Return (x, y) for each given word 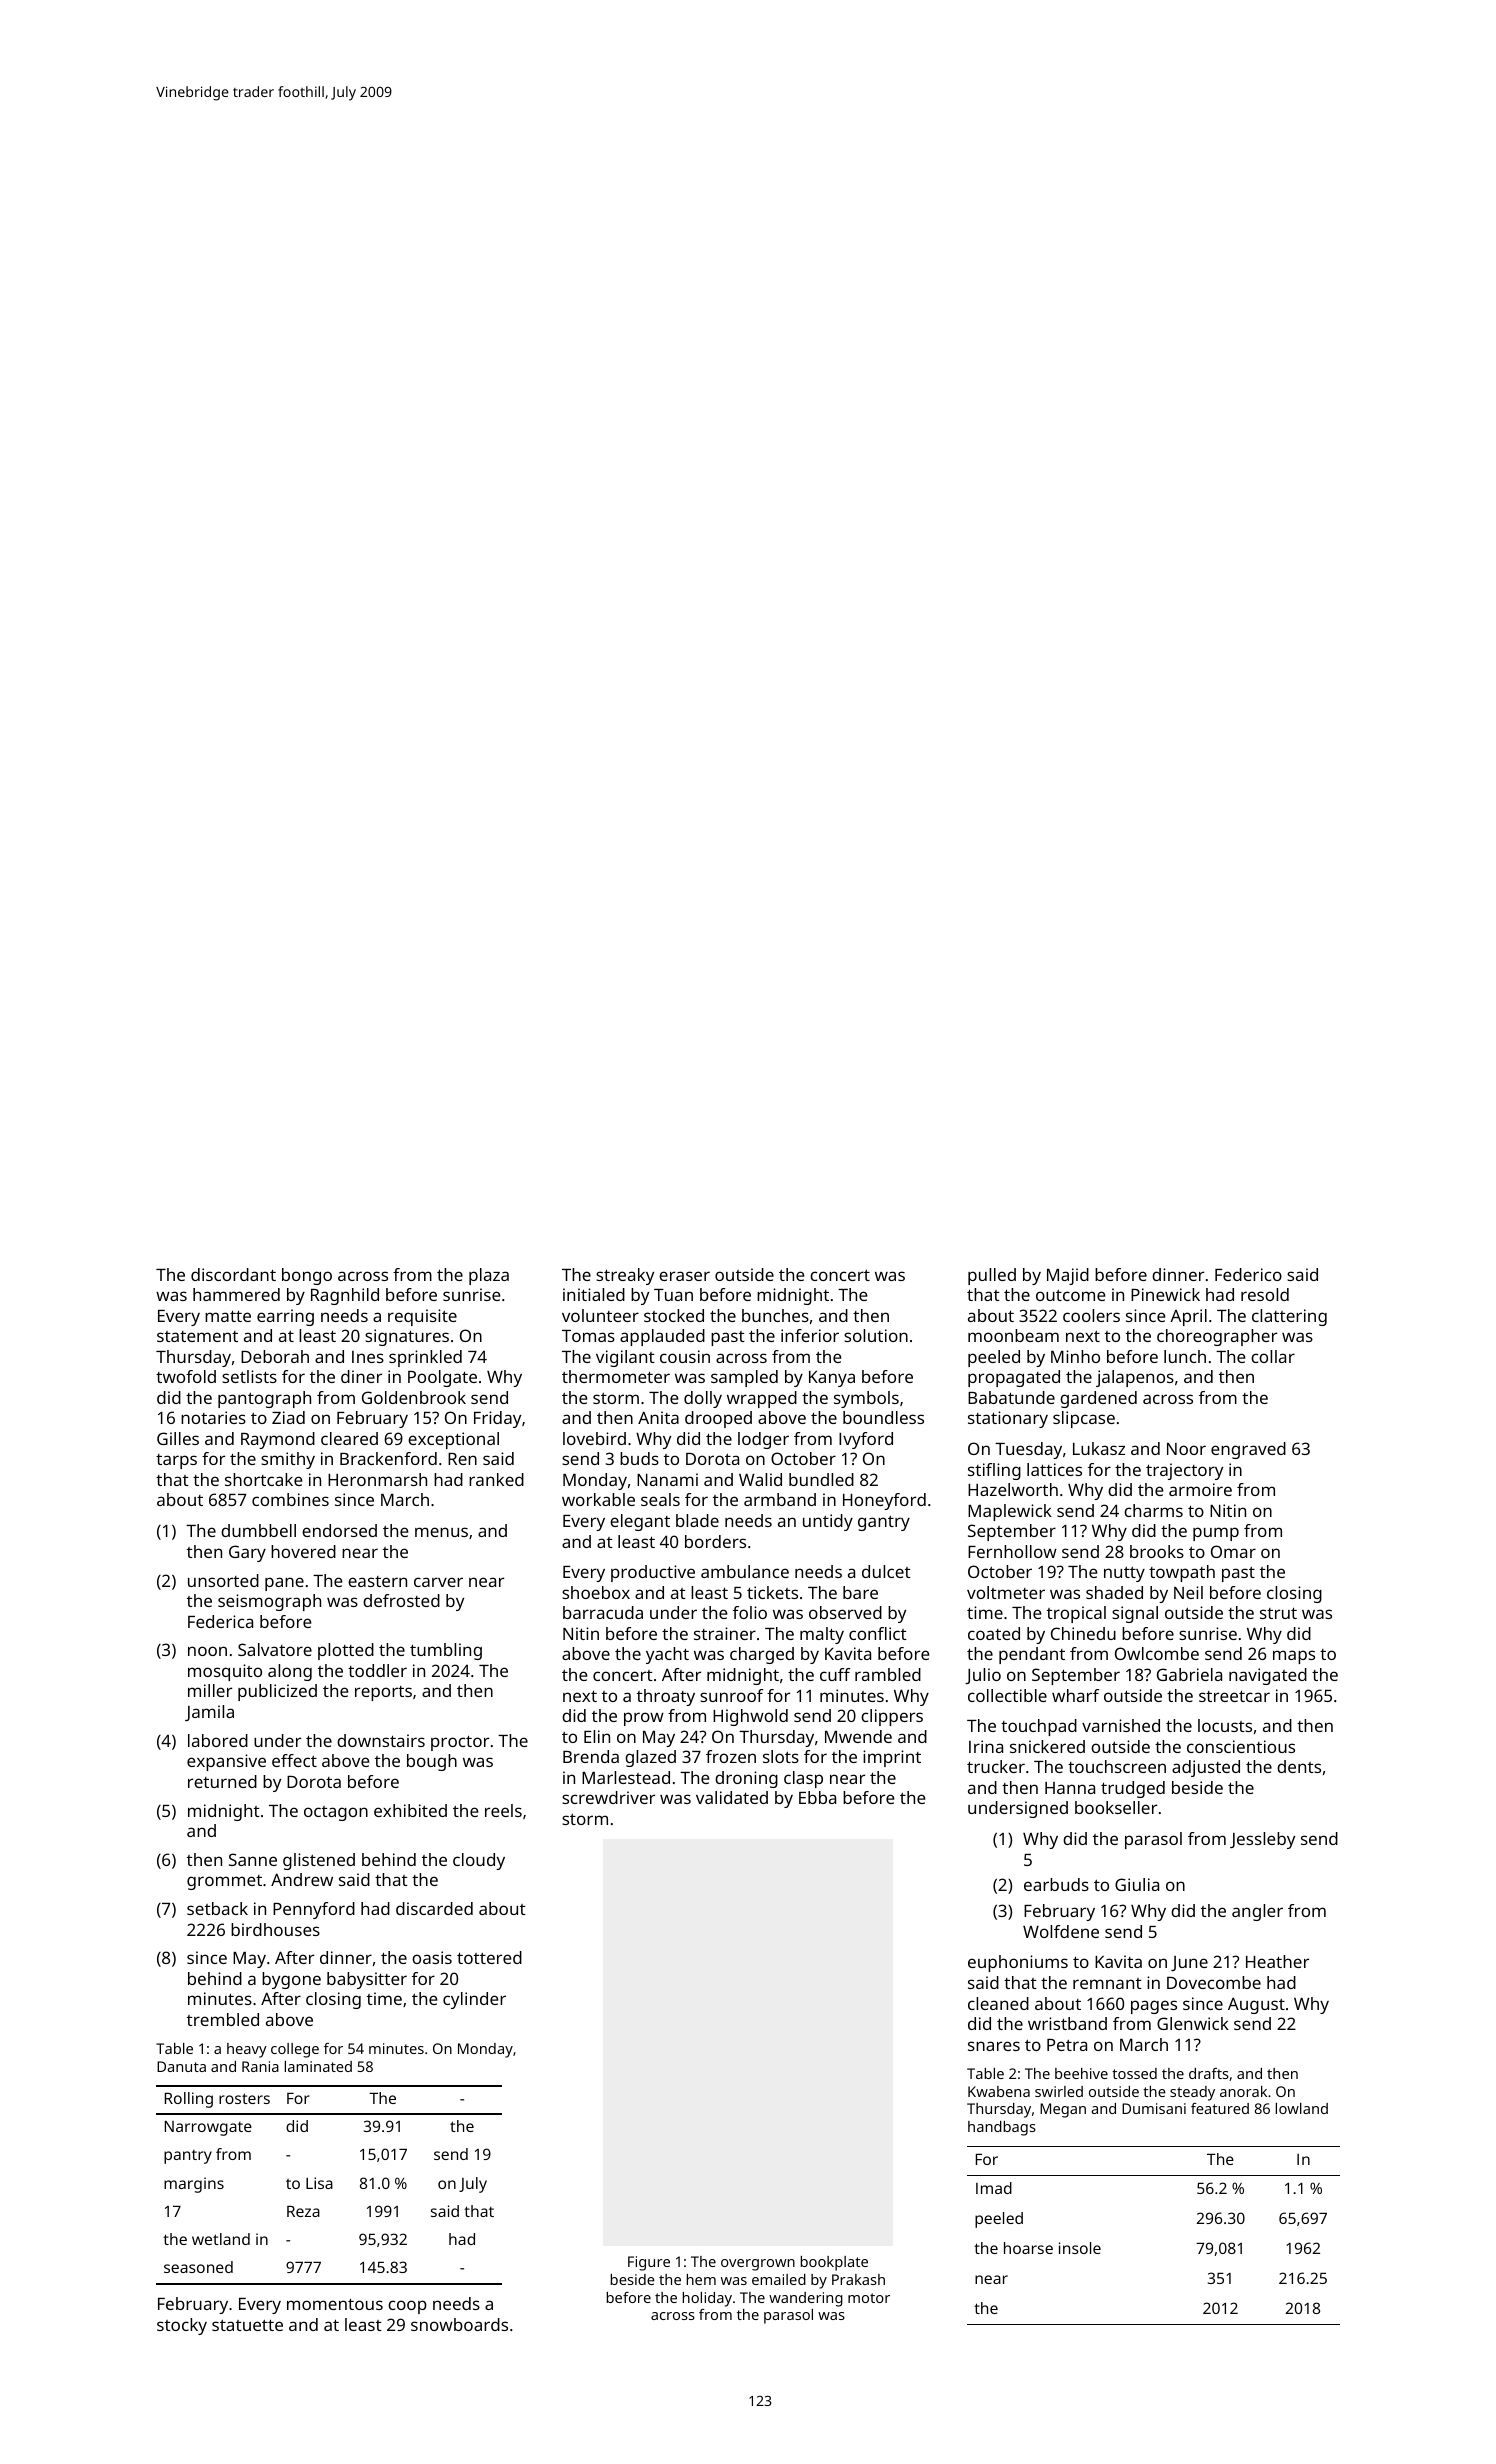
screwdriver (608, 1797)
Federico (1248, 1274)
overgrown (758, 2265)
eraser (684, 1276)
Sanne (253, 1859)
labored (218, 1740)
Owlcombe (1157, 1653)
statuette (247, 2325)
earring (285, 1317)
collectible (1007, 1695)
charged (762, 1655)
